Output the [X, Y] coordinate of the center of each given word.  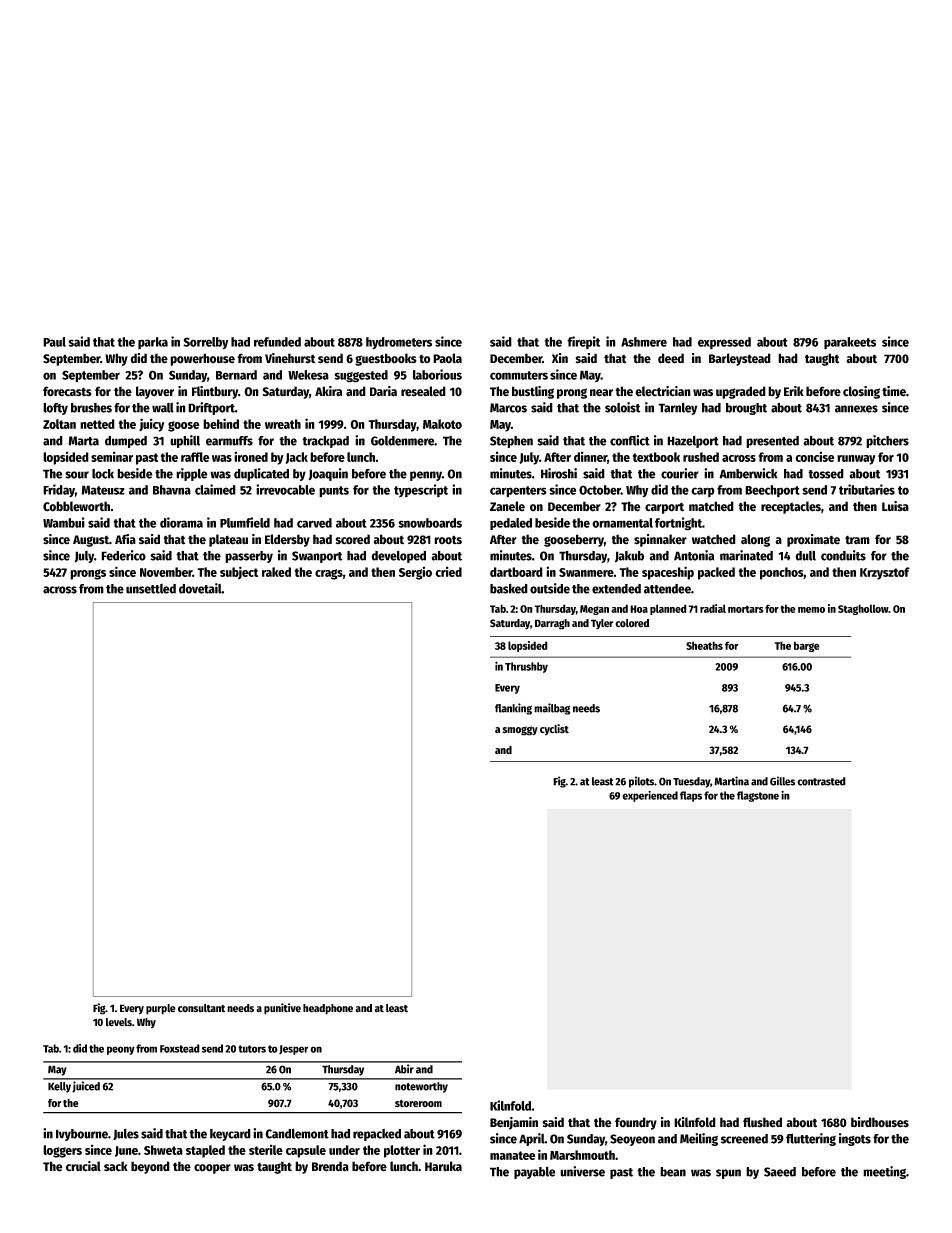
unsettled [151, 589]
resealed [423, 391]
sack [116, 1166]
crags [329, 574]
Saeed [780, 1172]
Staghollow [863, 609]
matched [711, 506]
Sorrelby [206, 343]
